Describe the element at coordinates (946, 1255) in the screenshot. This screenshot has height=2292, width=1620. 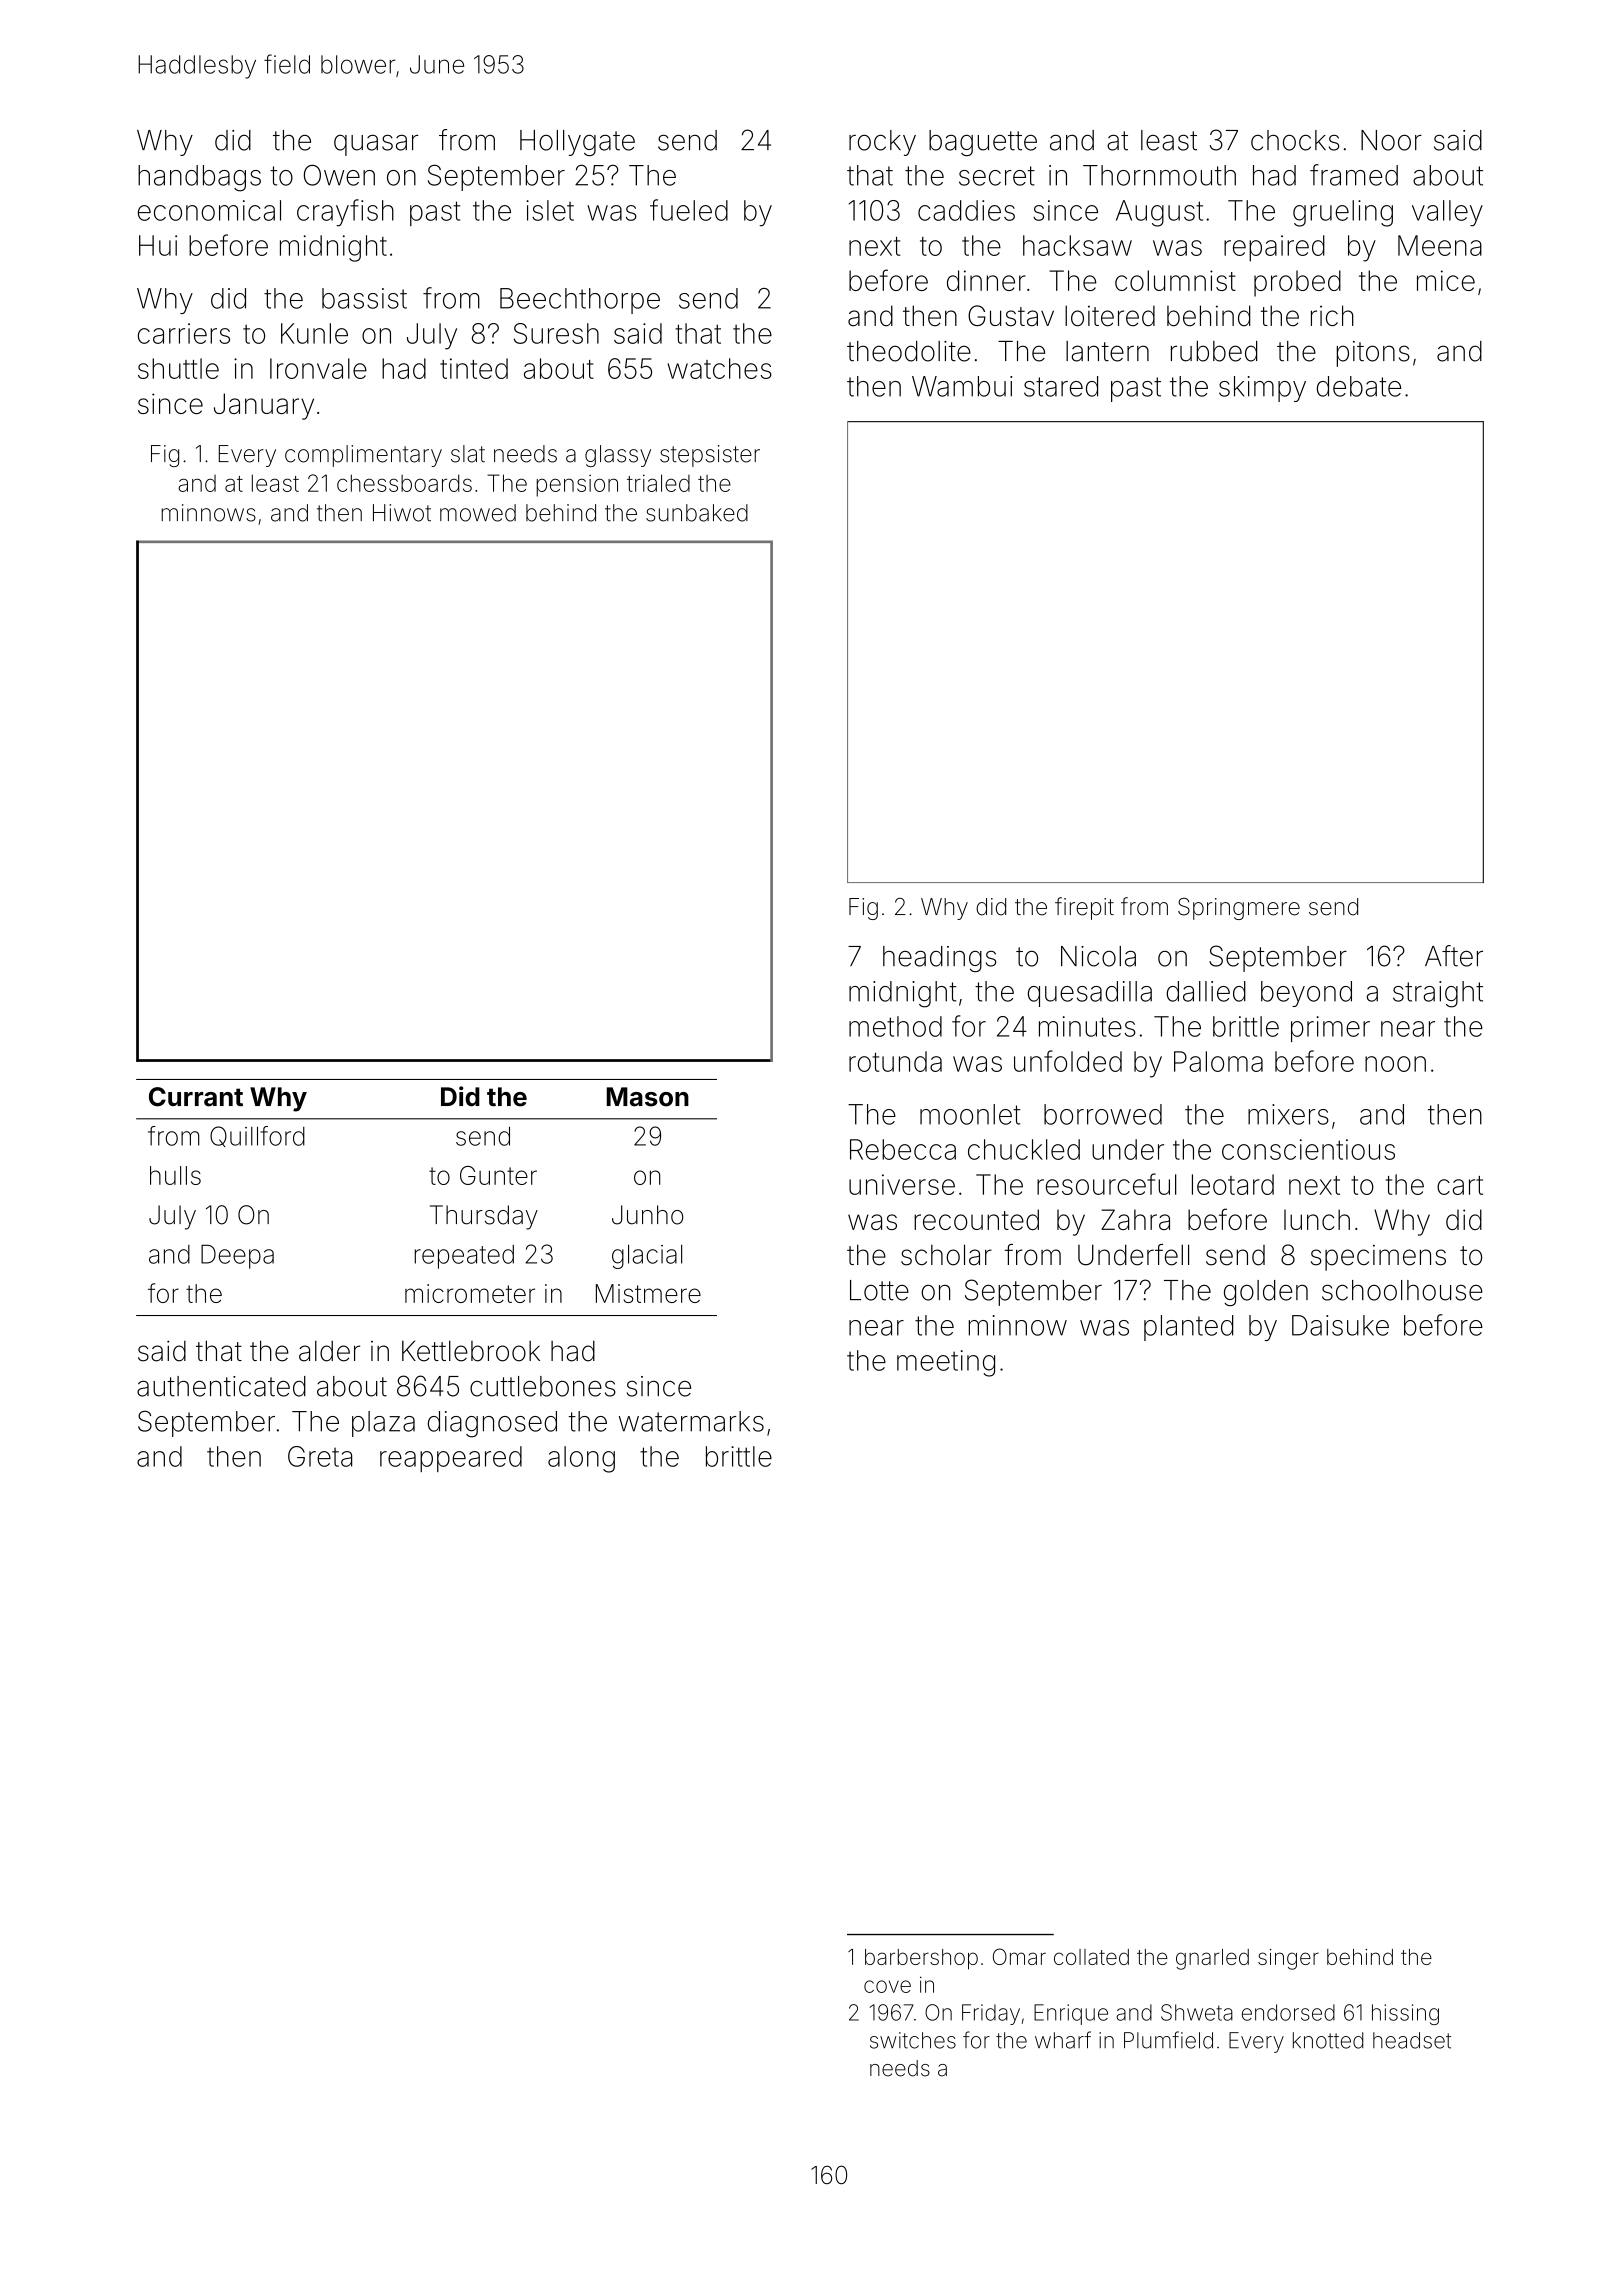
I see `scholar` at that location.
